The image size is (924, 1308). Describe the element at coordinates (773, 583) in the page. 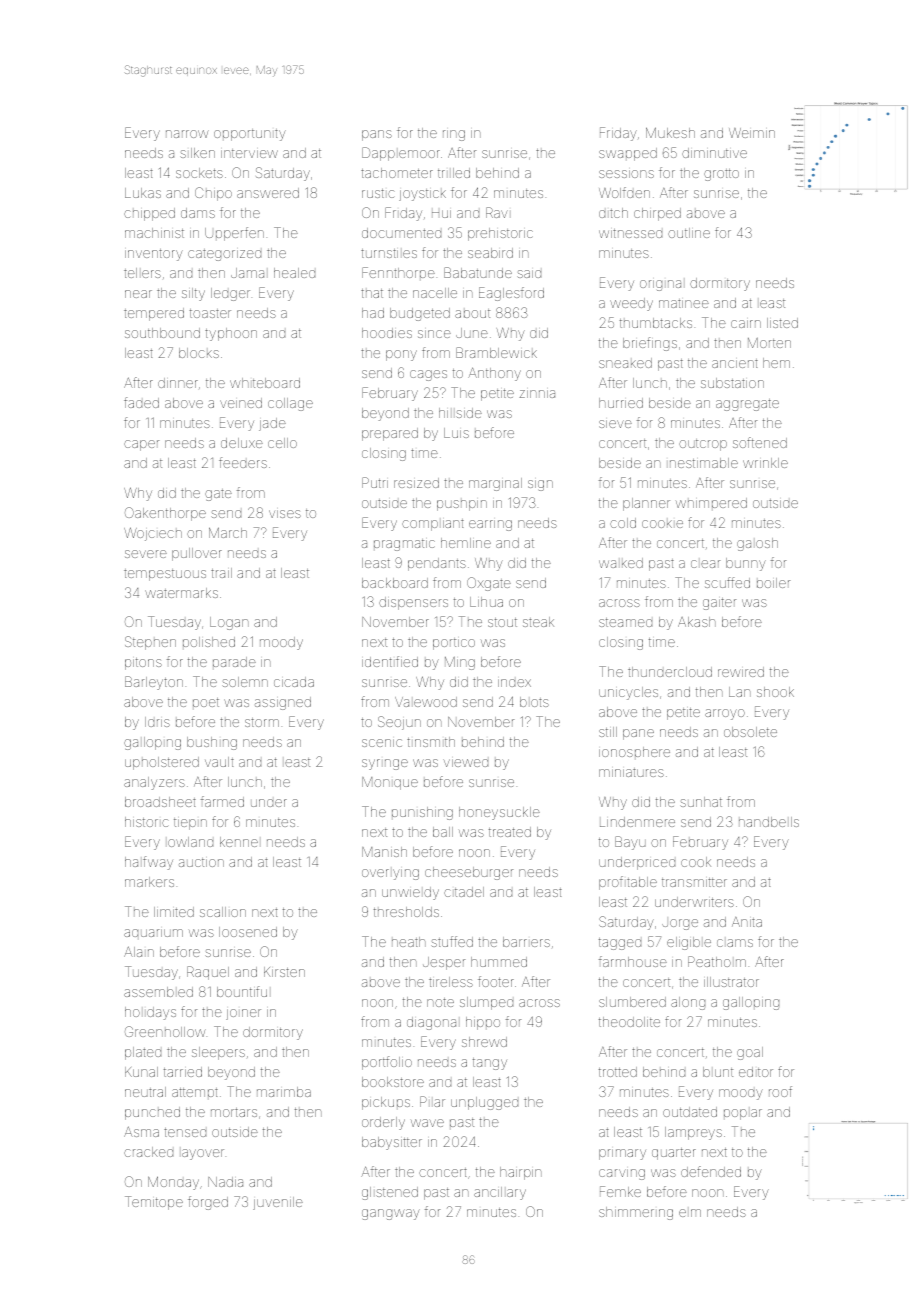

I see `boiler` at that location.
